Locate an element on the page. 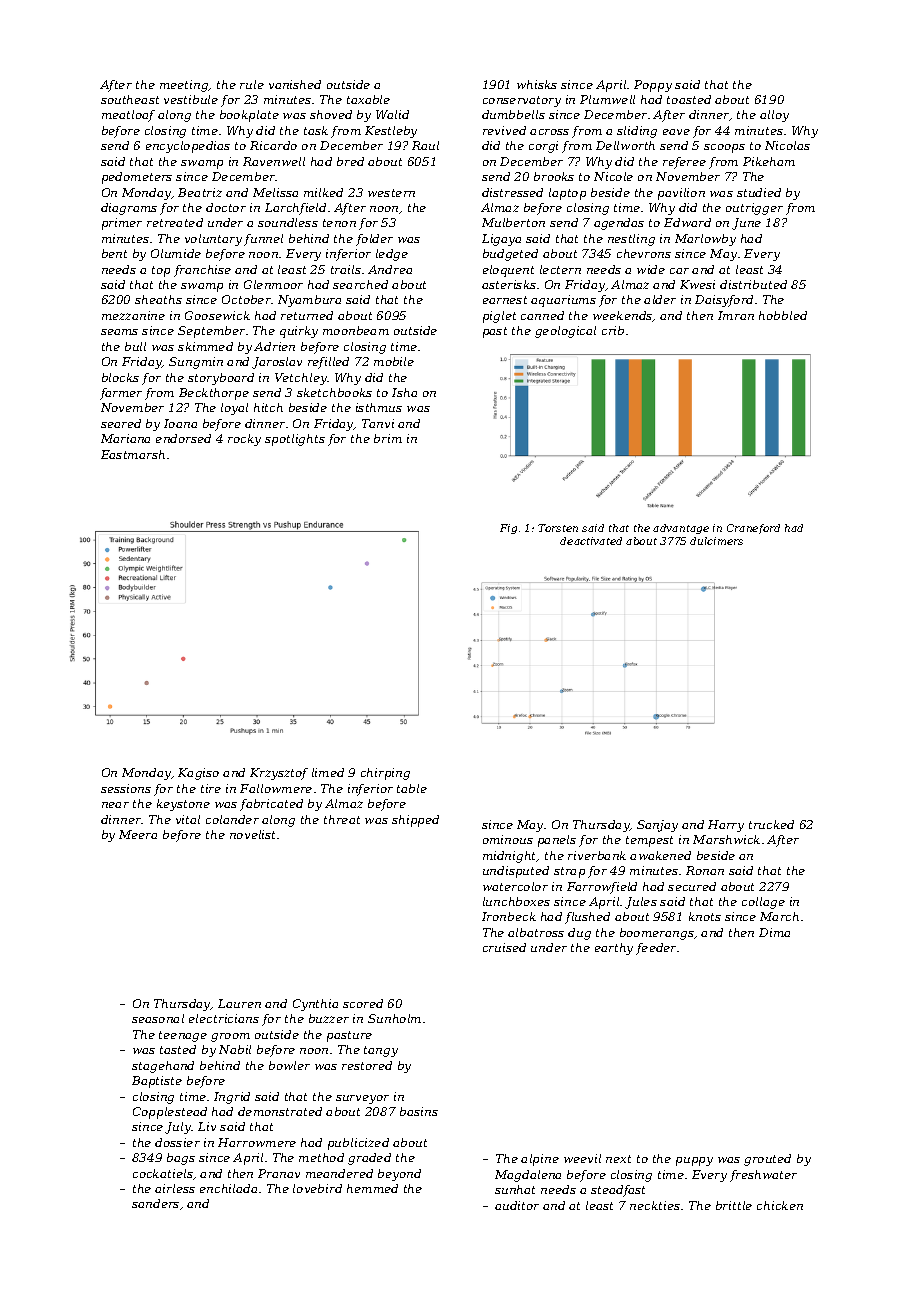 This document has height=1308, width=924. franchise is located at coordinates (202, 271).
